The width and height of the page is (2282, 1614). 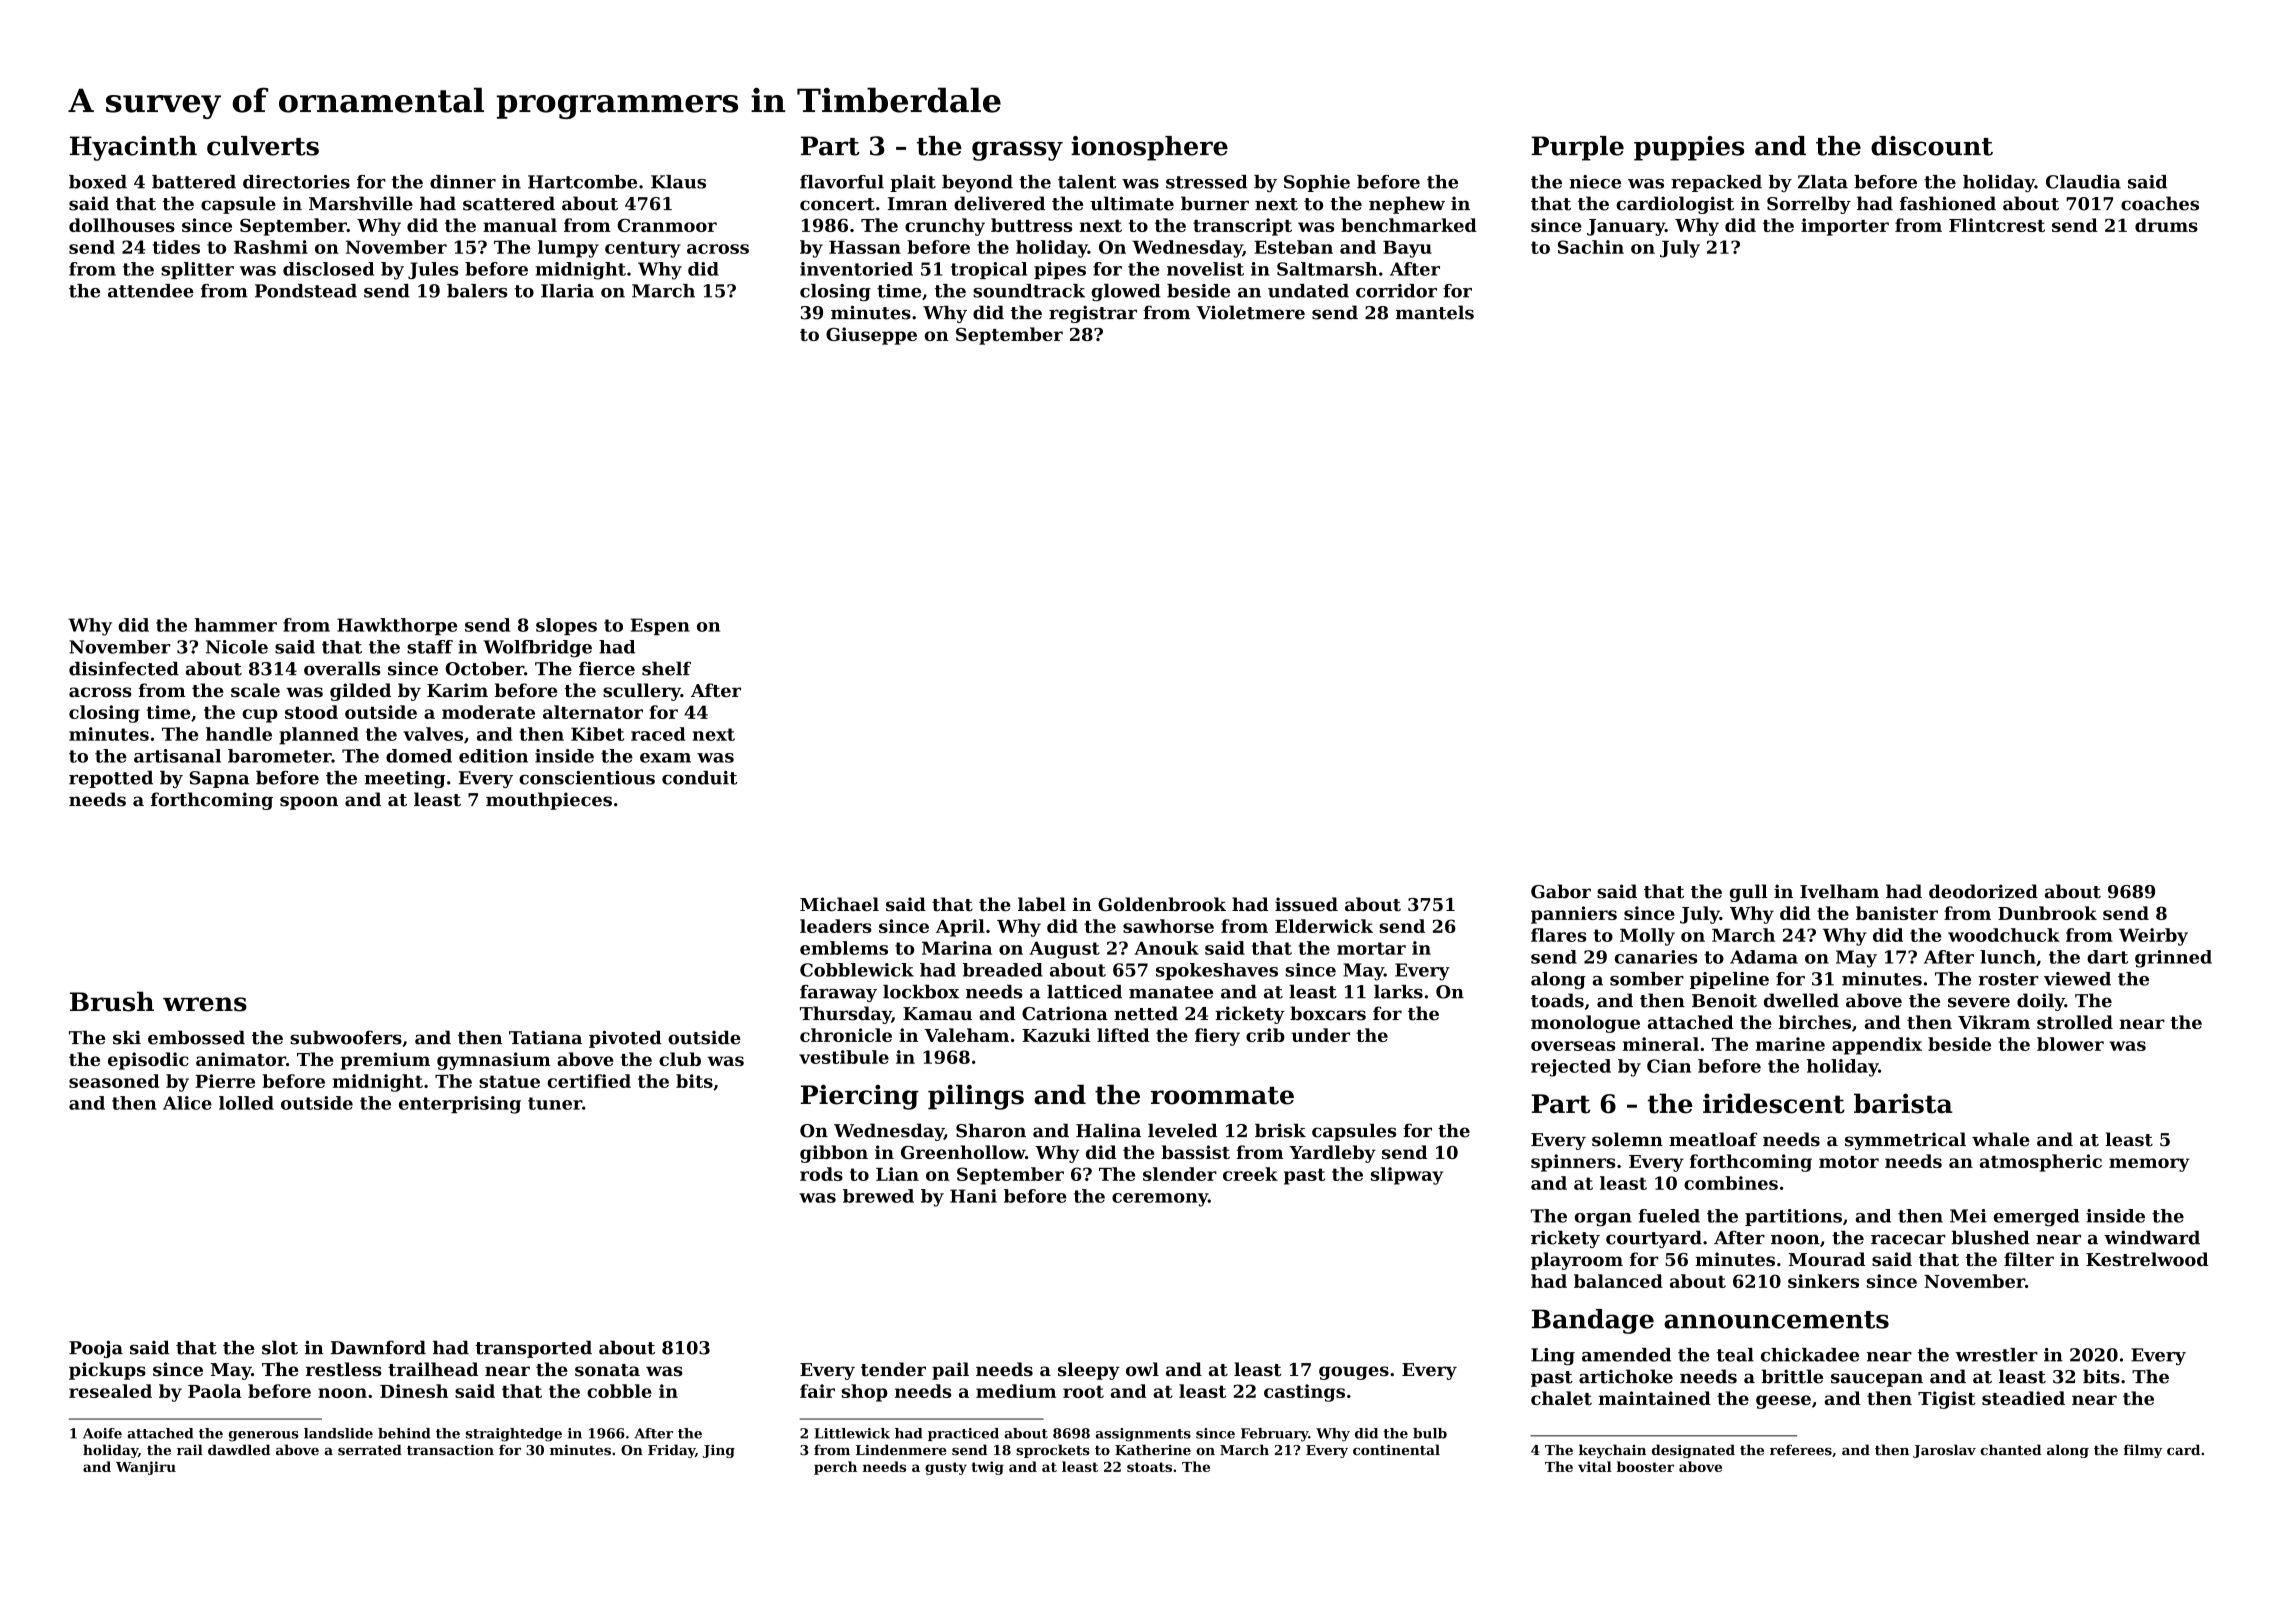 I want to click on registrar, so click(x=1093, y=314).
